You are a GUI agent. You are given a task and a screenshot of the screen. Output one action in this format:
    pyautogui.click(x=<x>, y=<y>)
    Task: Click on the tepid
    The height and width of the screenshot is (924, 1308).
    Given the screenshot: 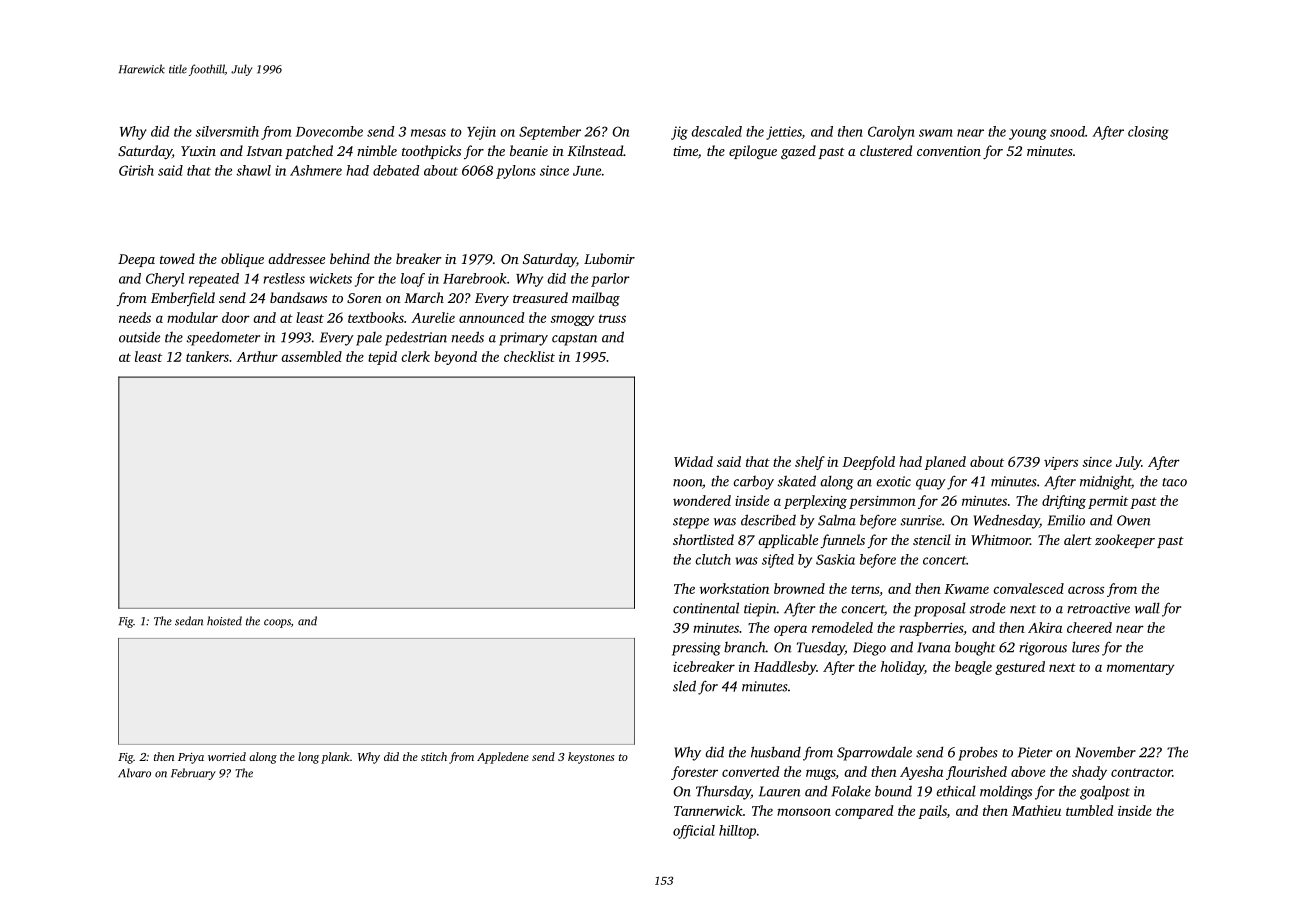 What is the action you would take?
    pyautogui.click(x=382, y=358)
